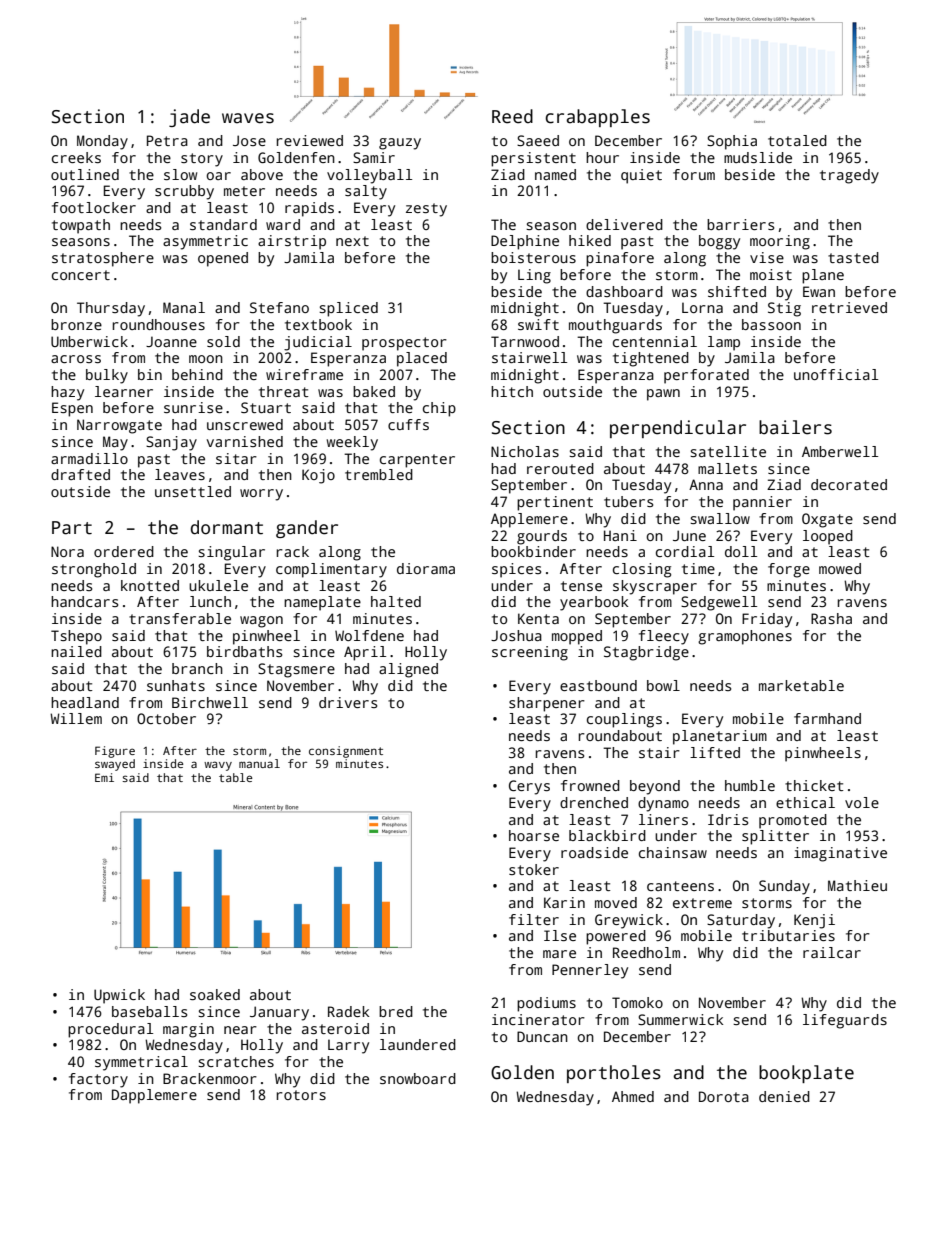 Image resolution: width=952 pixels, height=1233 pixels. Describe the element at coordinates (262, 174) in the screenshot. I see `above` at that location.
